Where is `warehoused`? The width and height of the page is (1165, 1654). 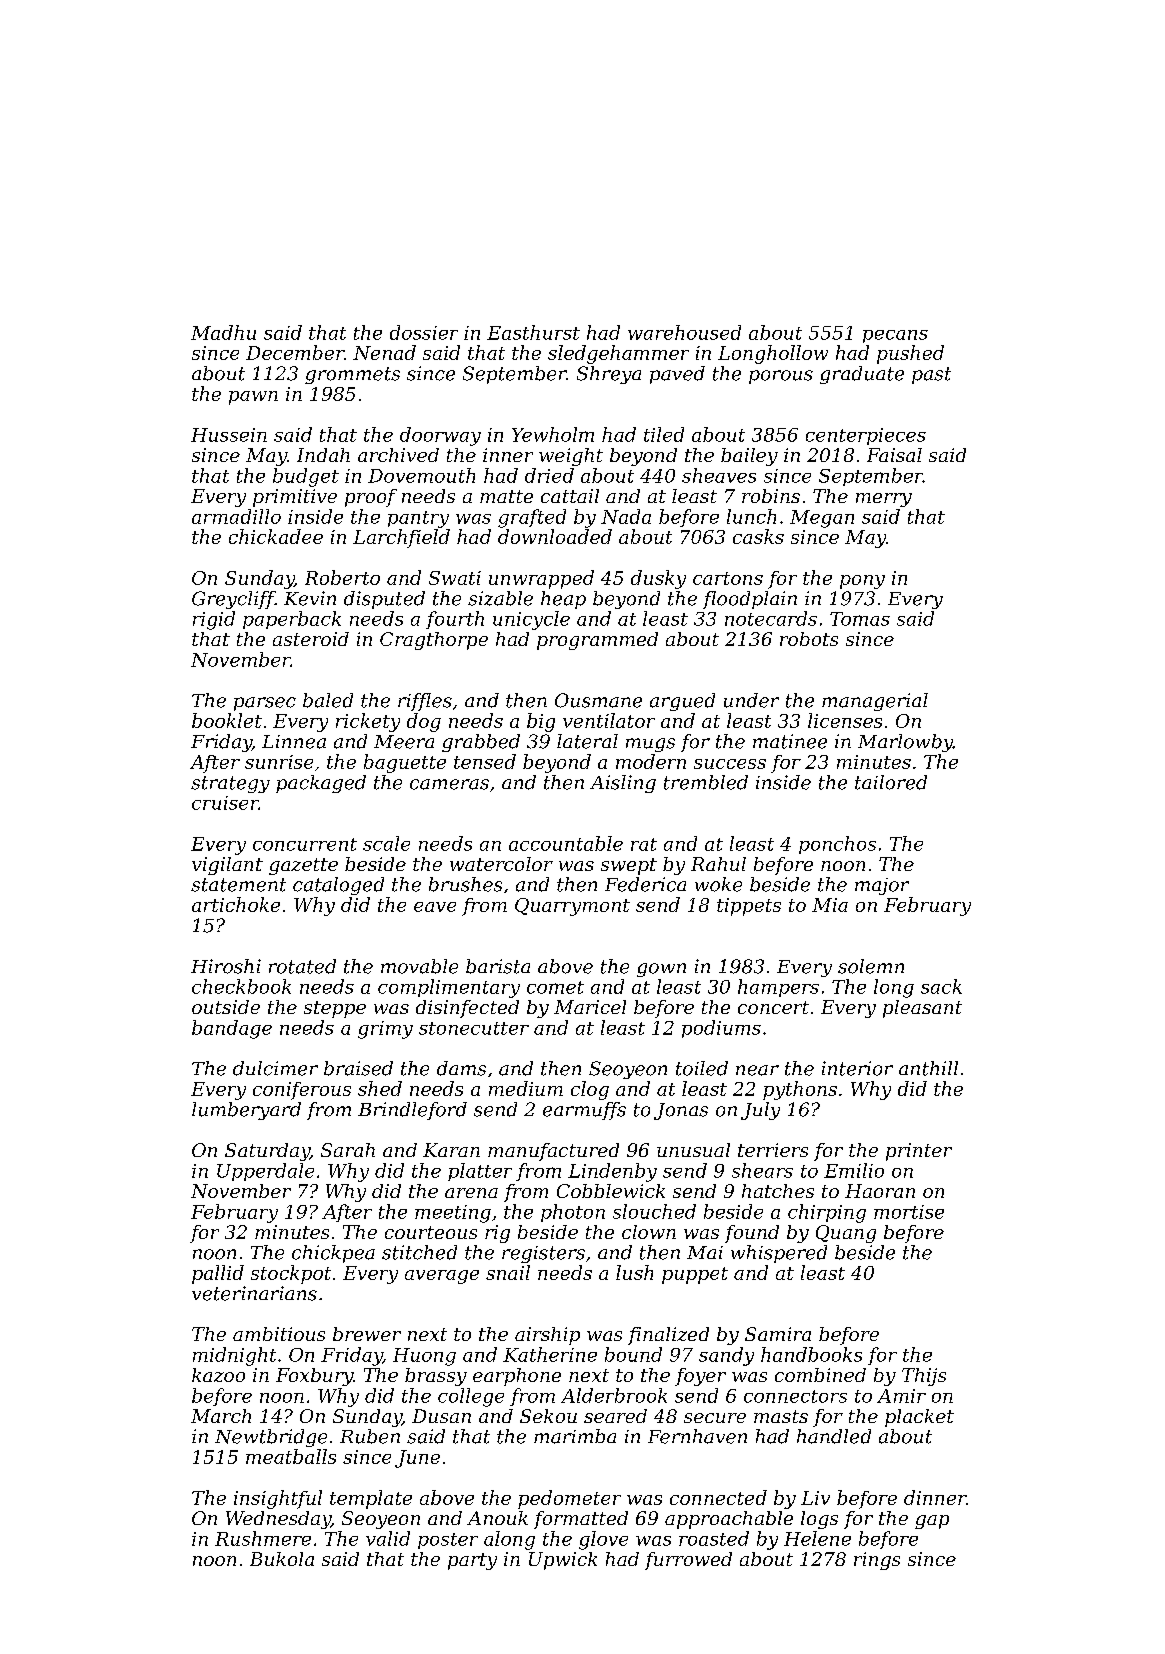 warehoused is located at coordinates (684, 332).
